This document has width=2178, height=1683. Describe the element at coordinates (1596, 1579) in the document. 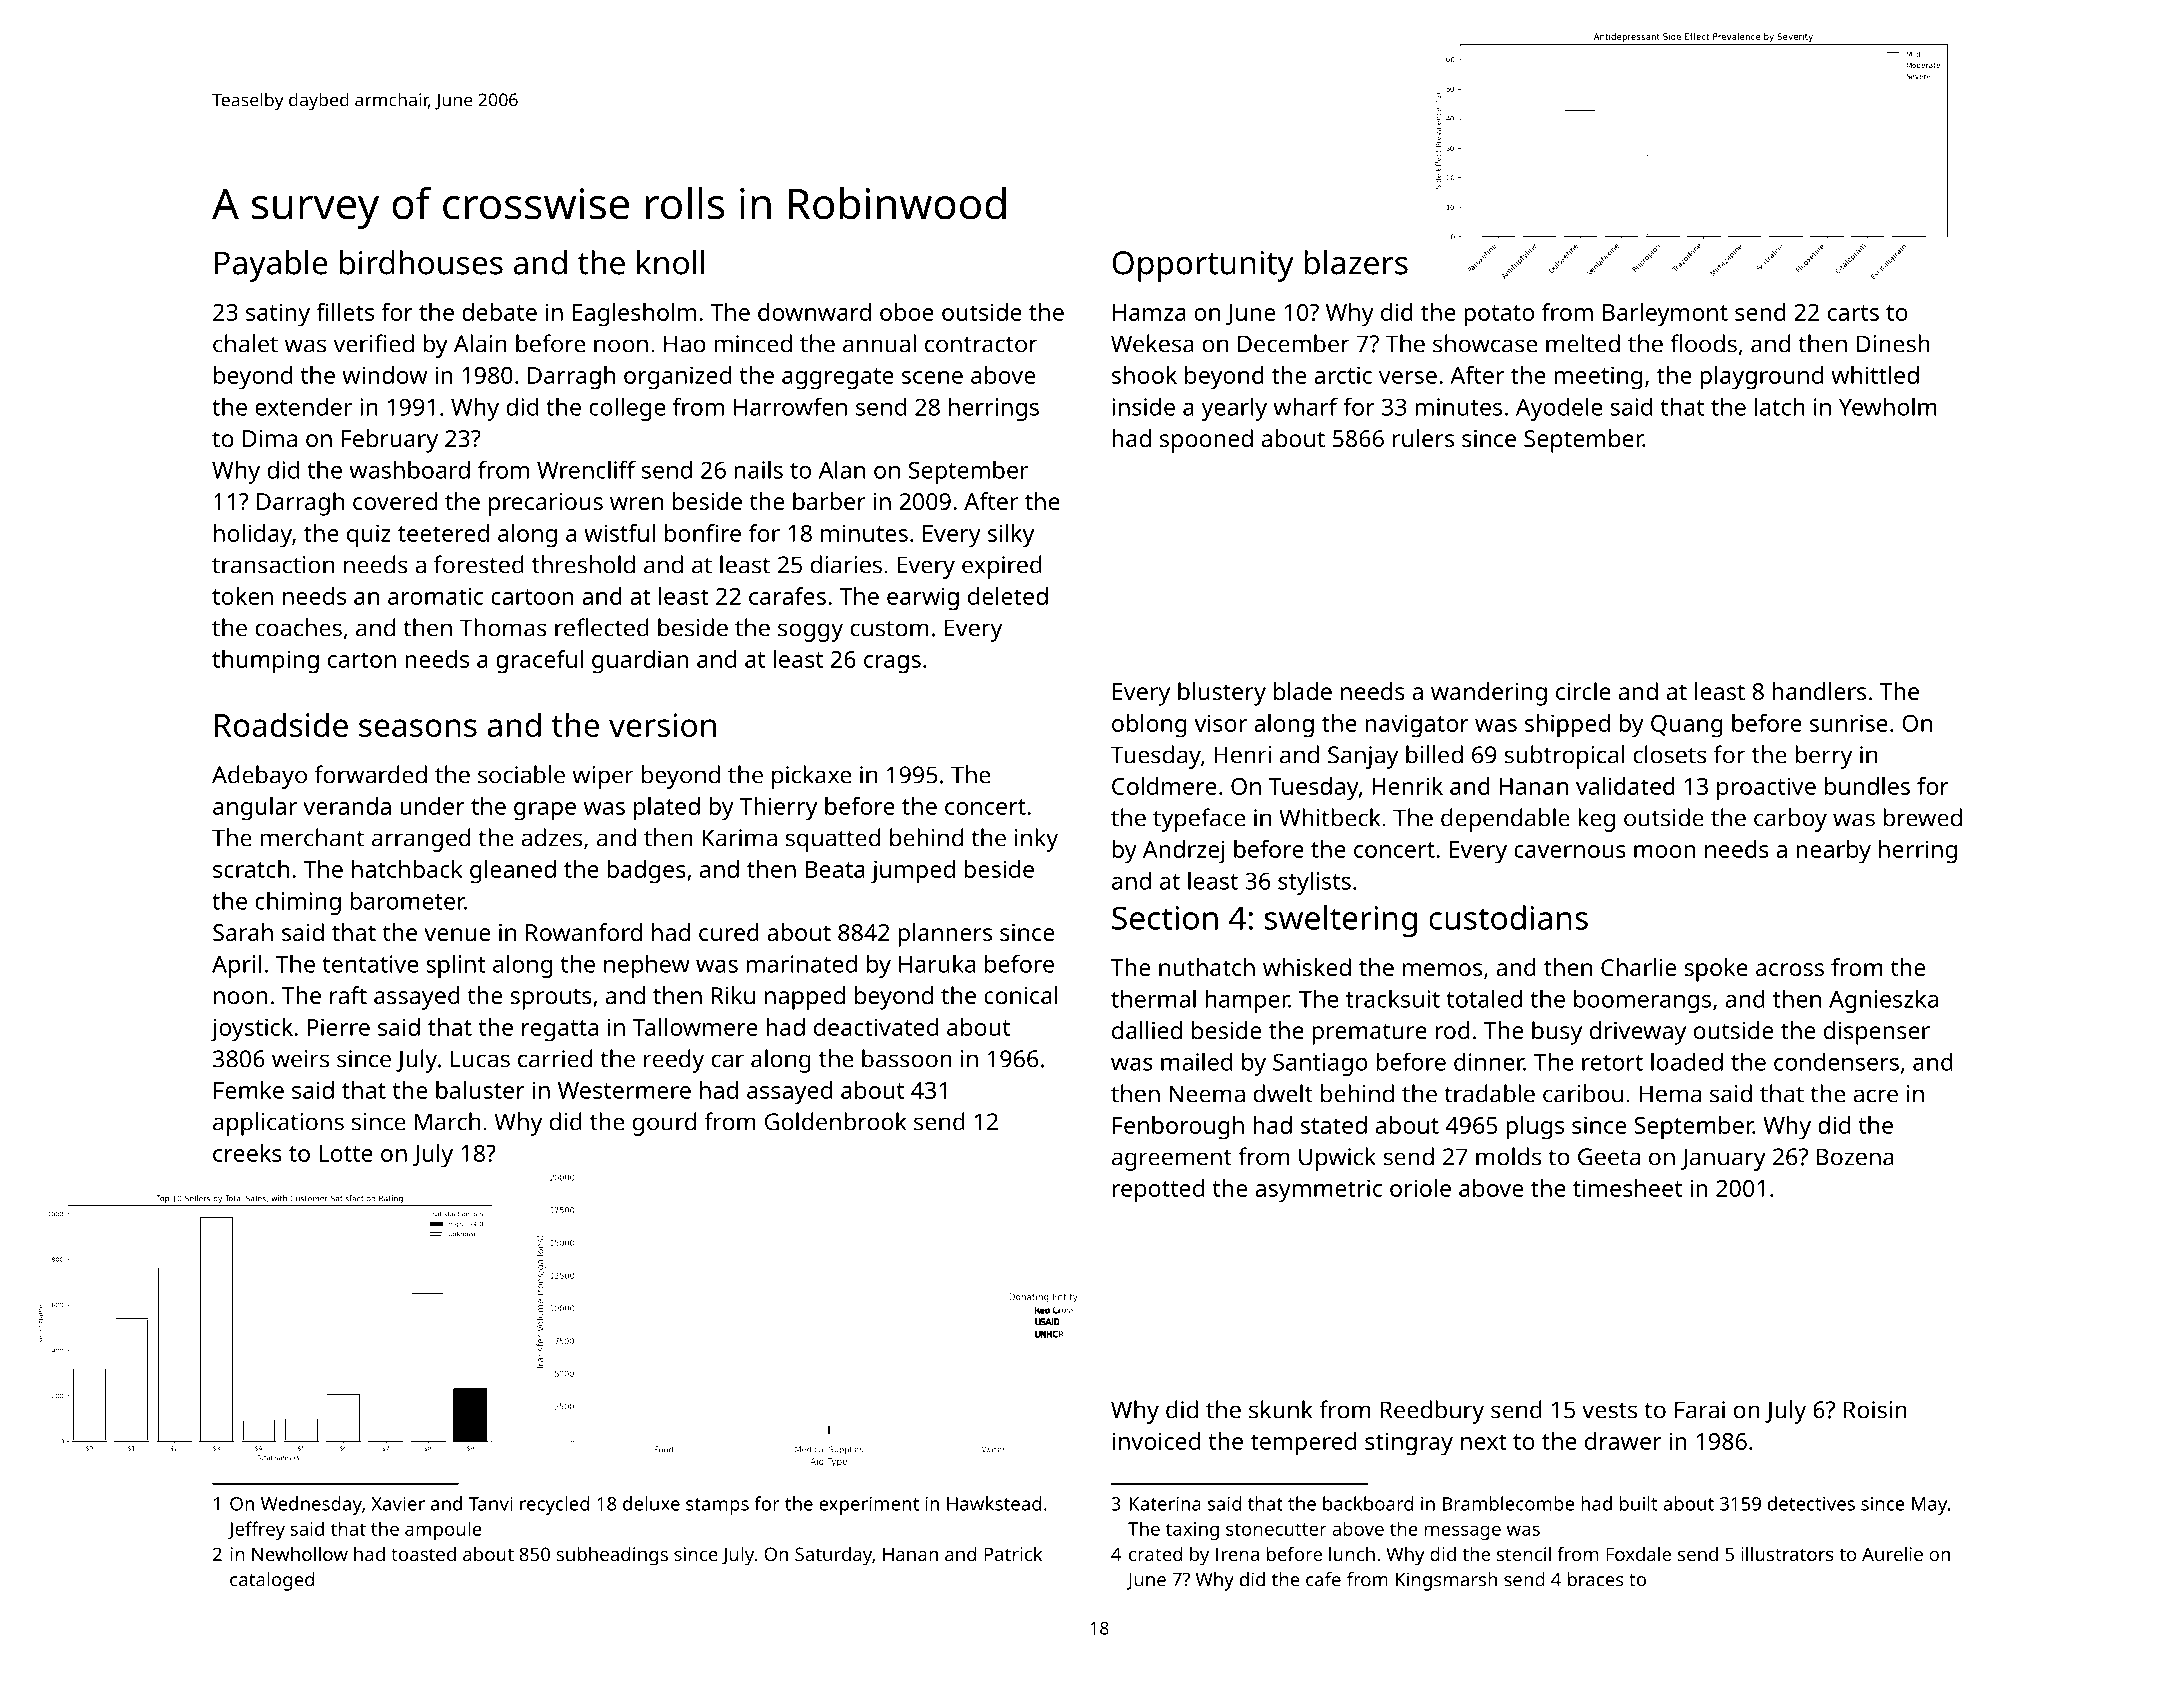

I see `braces` at that location.
